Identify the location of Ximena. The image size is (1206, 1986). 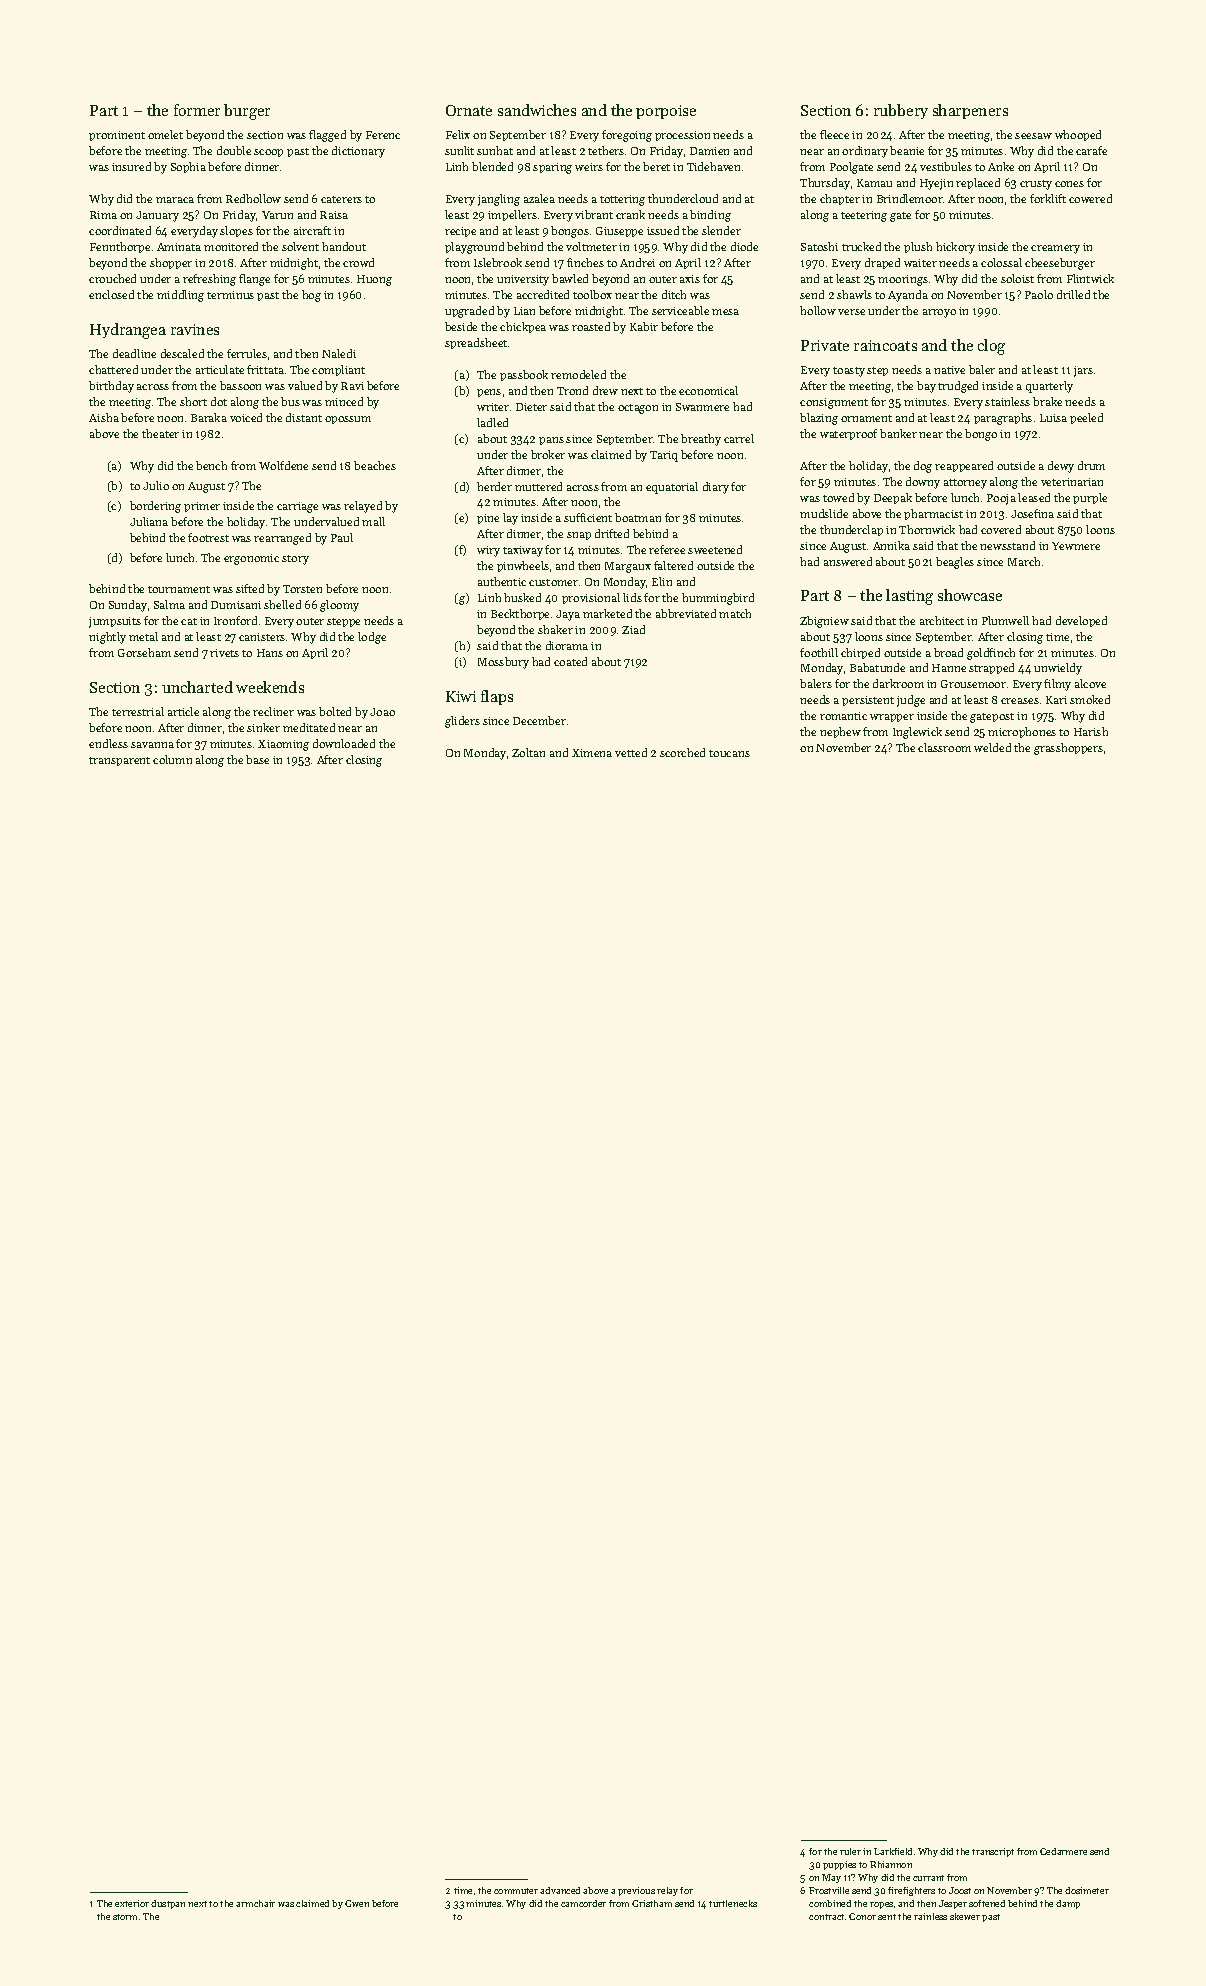
(592, 753).
